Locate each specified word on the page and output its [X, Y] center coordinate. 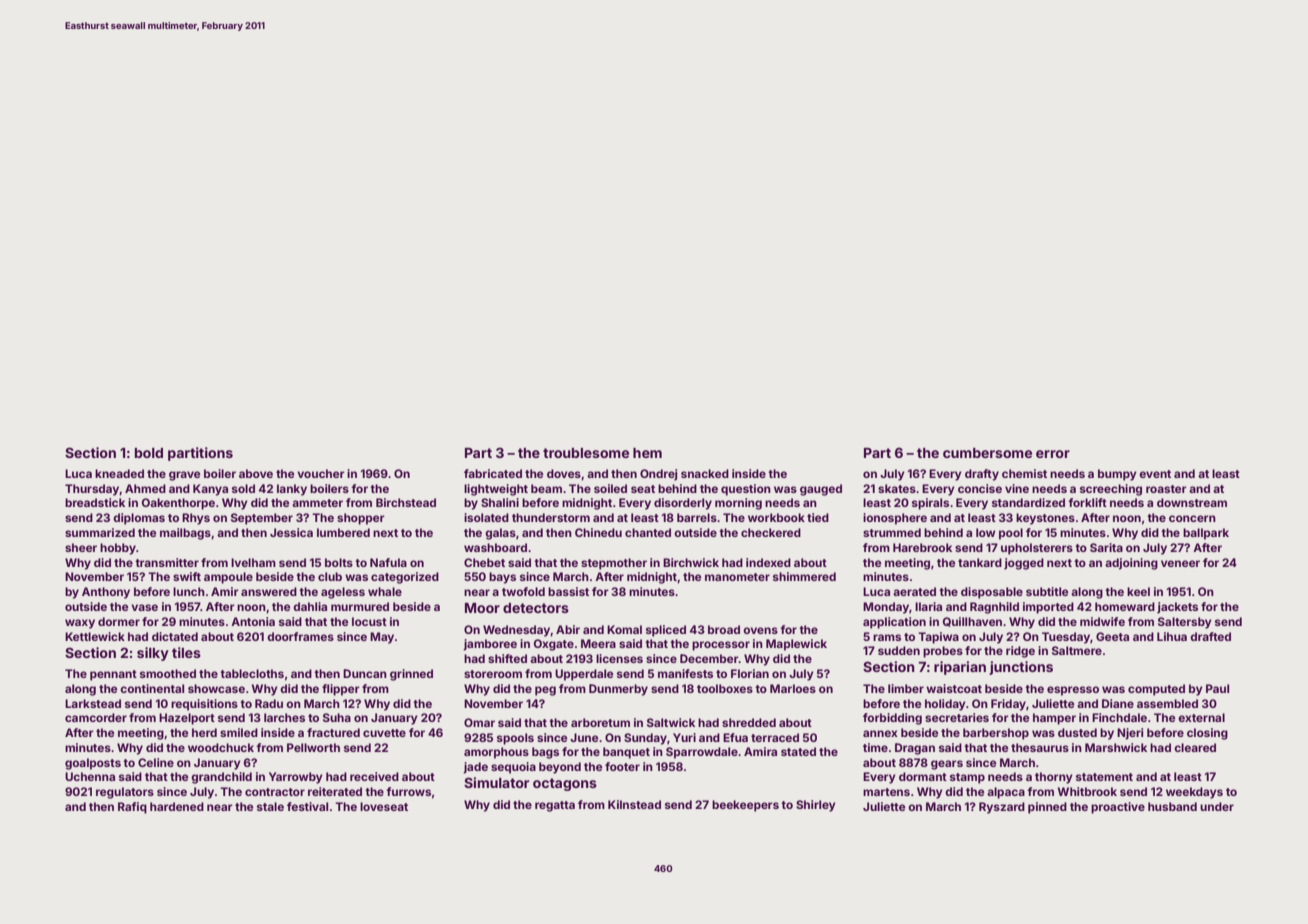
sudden [899, 650]
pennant [113, 675]
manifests [685, 673]
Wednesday [517, 631]
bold [149, 453]
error [1053, 454]
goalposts [93, 764]
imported [1048, 608]
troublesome [586, 453]
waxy [80, 624]
